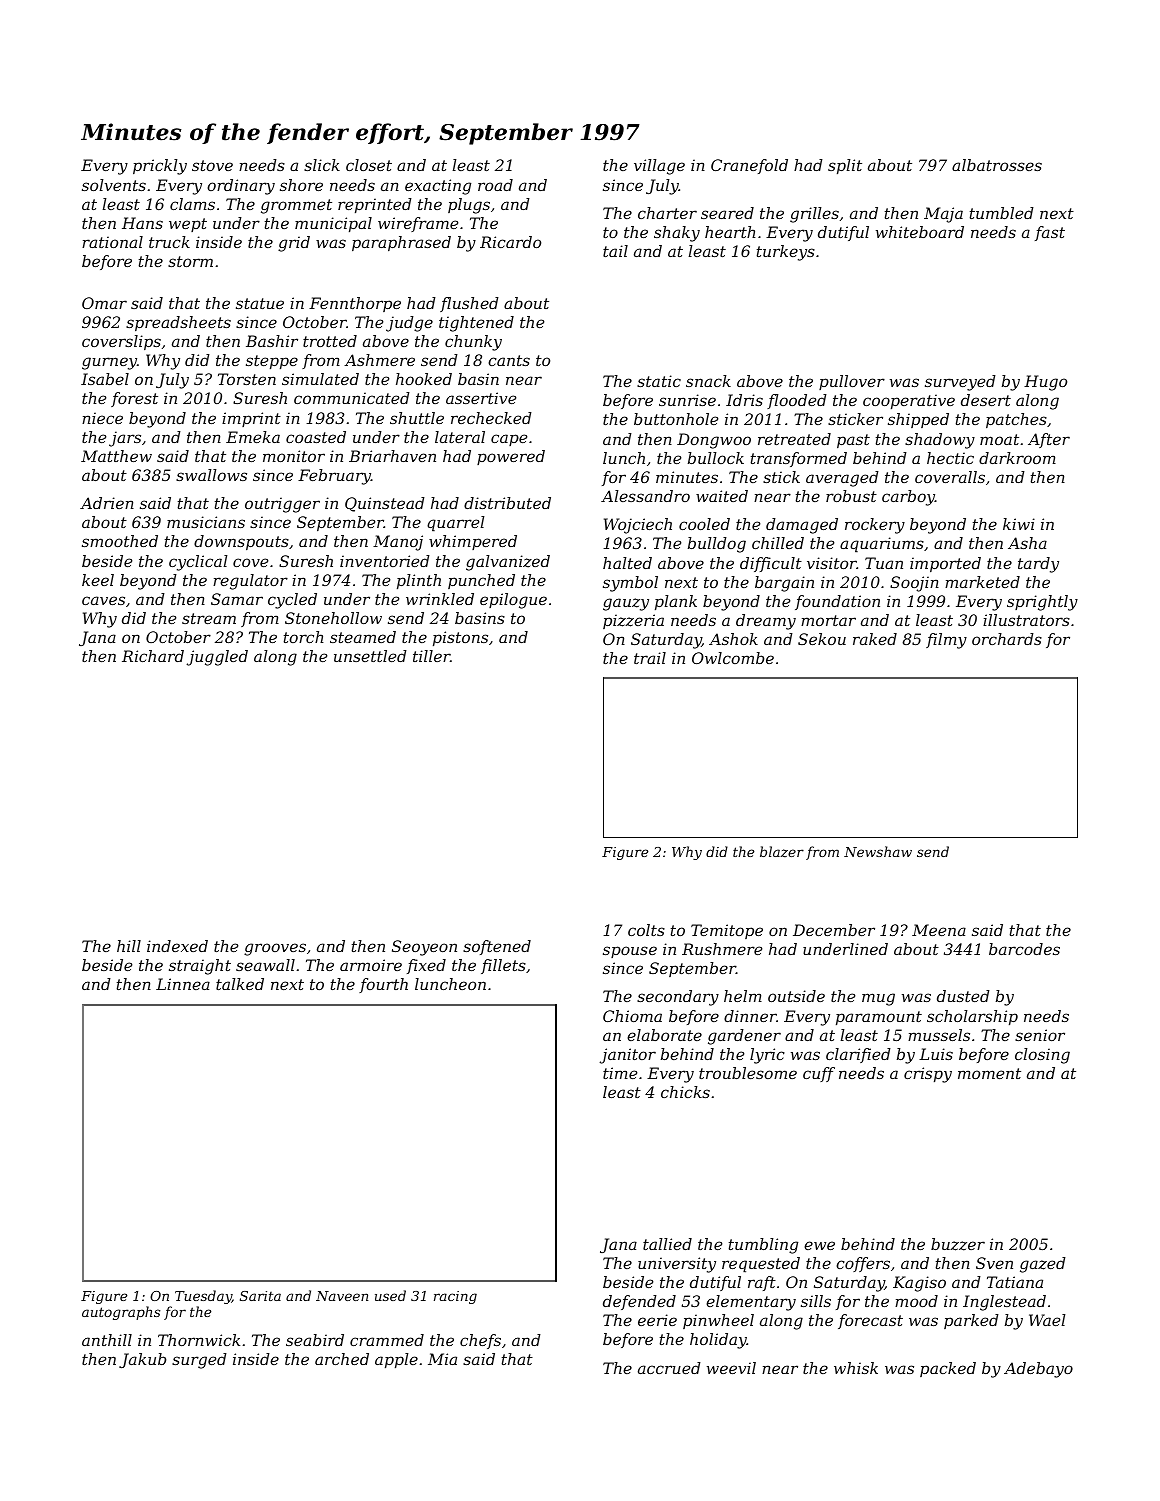 The image size is (1160, 1501). What do you see at coordinates (733, 658) in the screenshot?
I see `Owlcombe` at bounding box center [733, 658].
